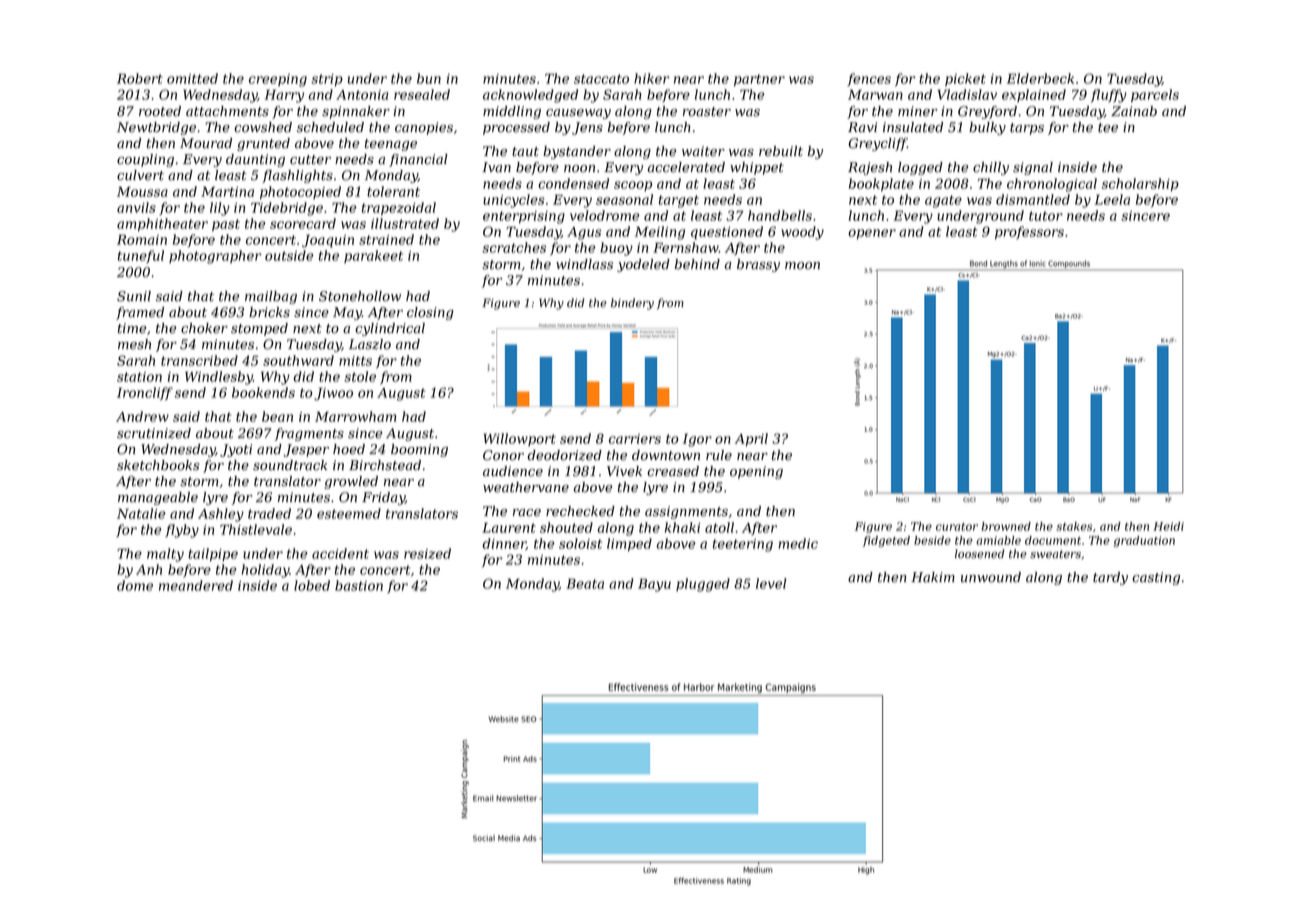  I want to click on bindery, so click(632, 304).
